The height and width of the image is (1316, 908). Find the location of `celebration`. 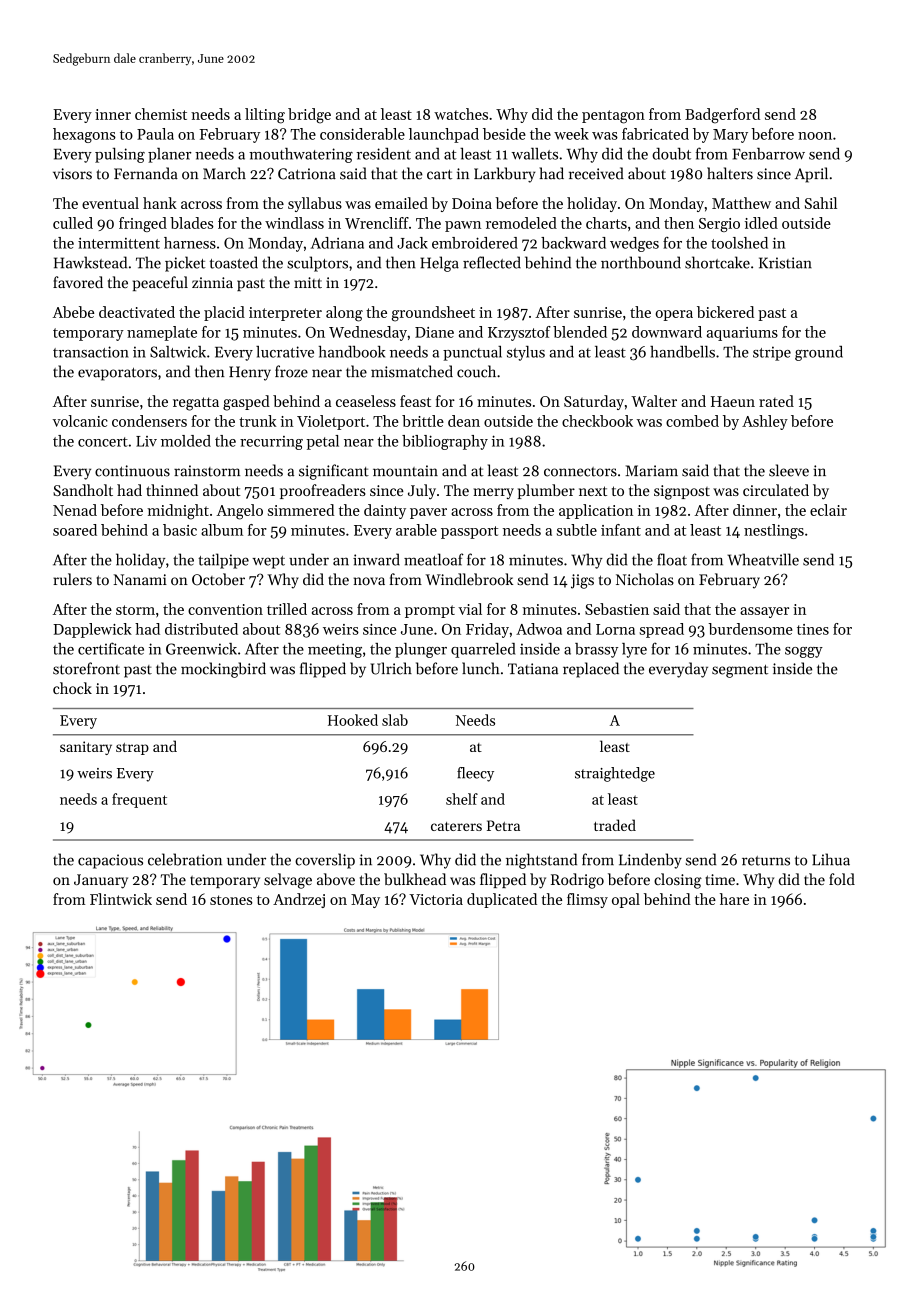

celebration is located at coordinates (185, 859).
